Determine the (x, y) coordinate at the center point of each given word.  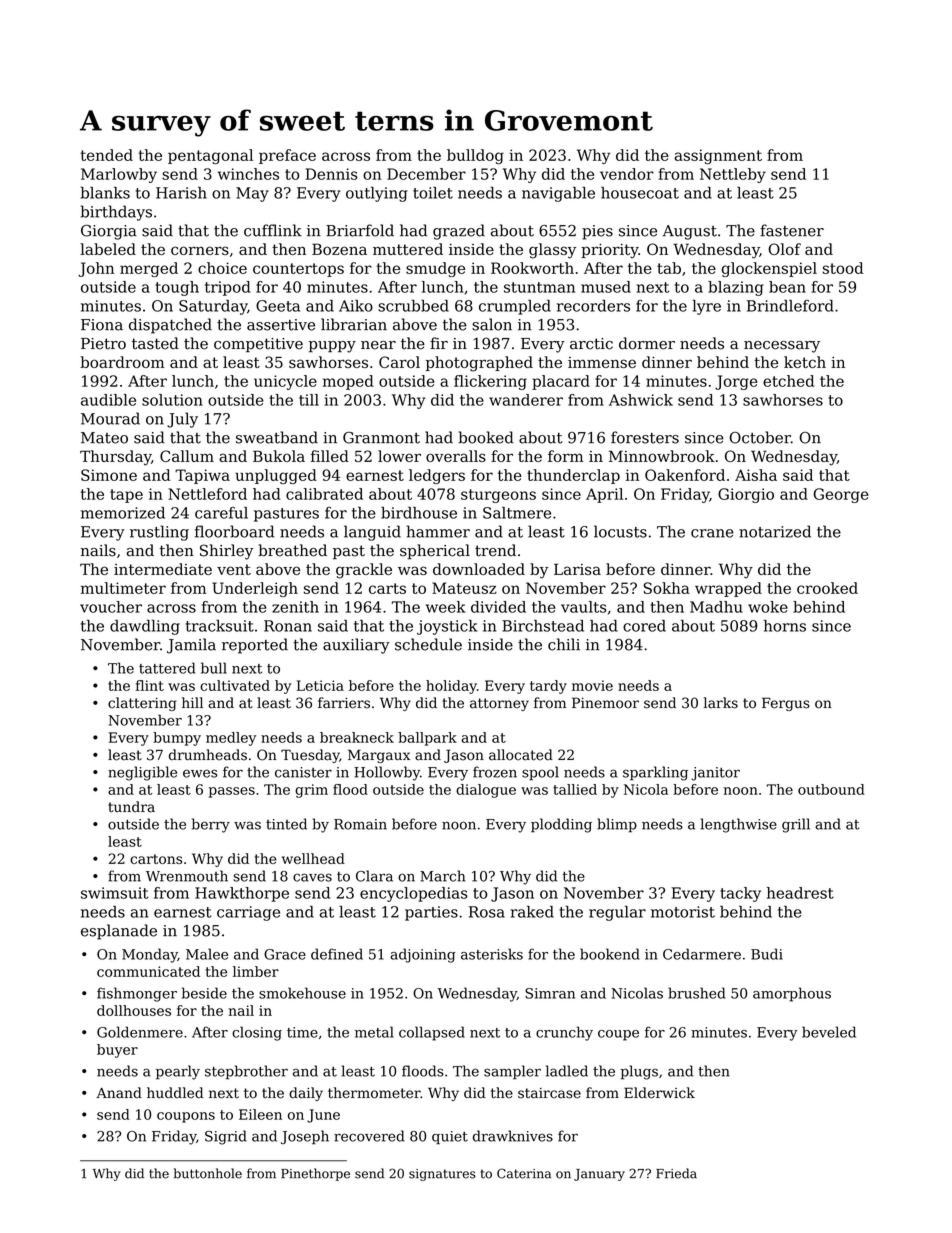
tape (126, 496)
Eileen (260, 1114)
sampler (512, 1072)
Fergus (786, 704)
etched (788, 381)
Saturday (213, 307)
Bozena (339, 249)
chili (564, 644)
